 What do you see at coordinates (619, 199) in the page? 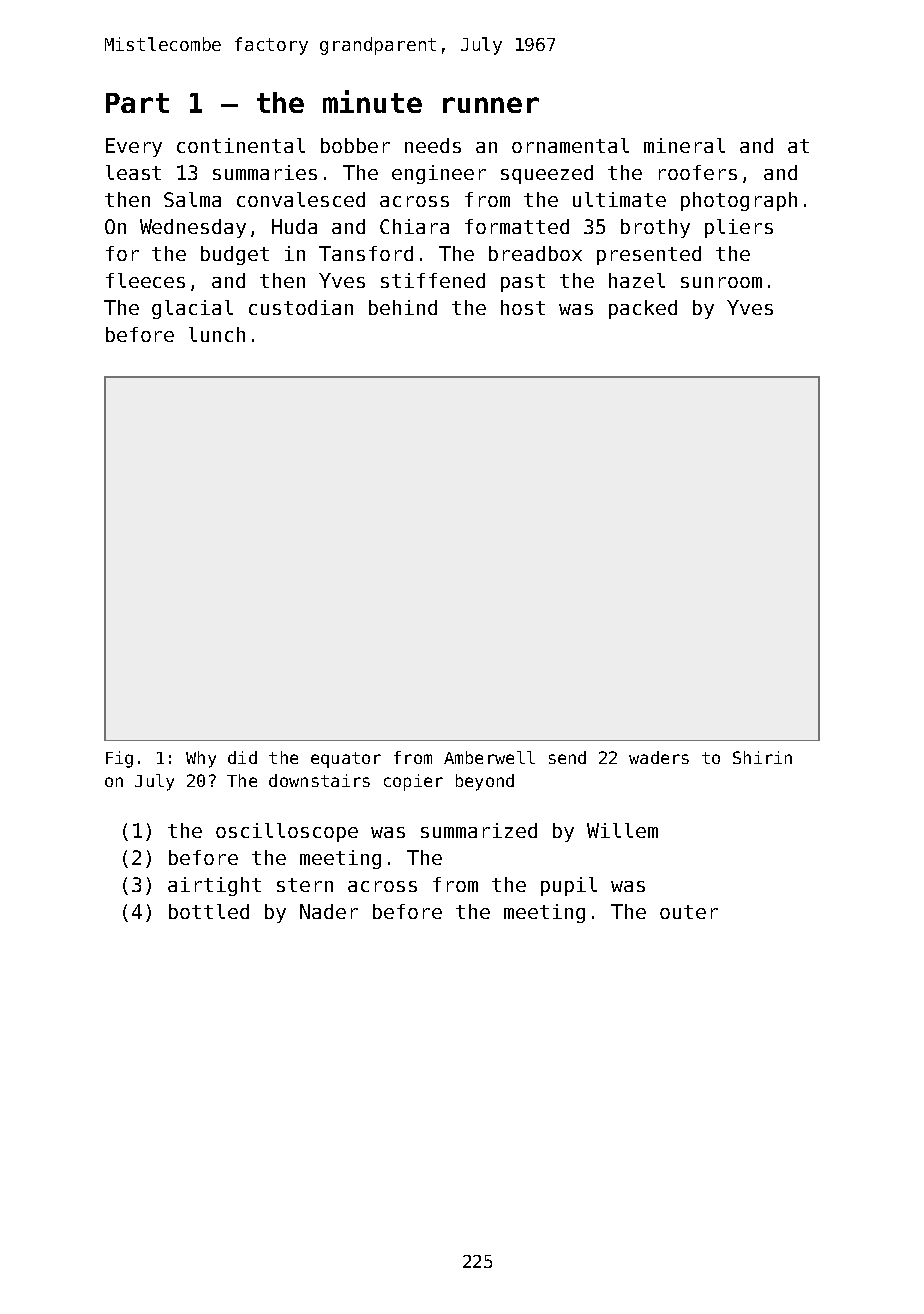
I see `ultimate` at bounding box center [619, 199].
